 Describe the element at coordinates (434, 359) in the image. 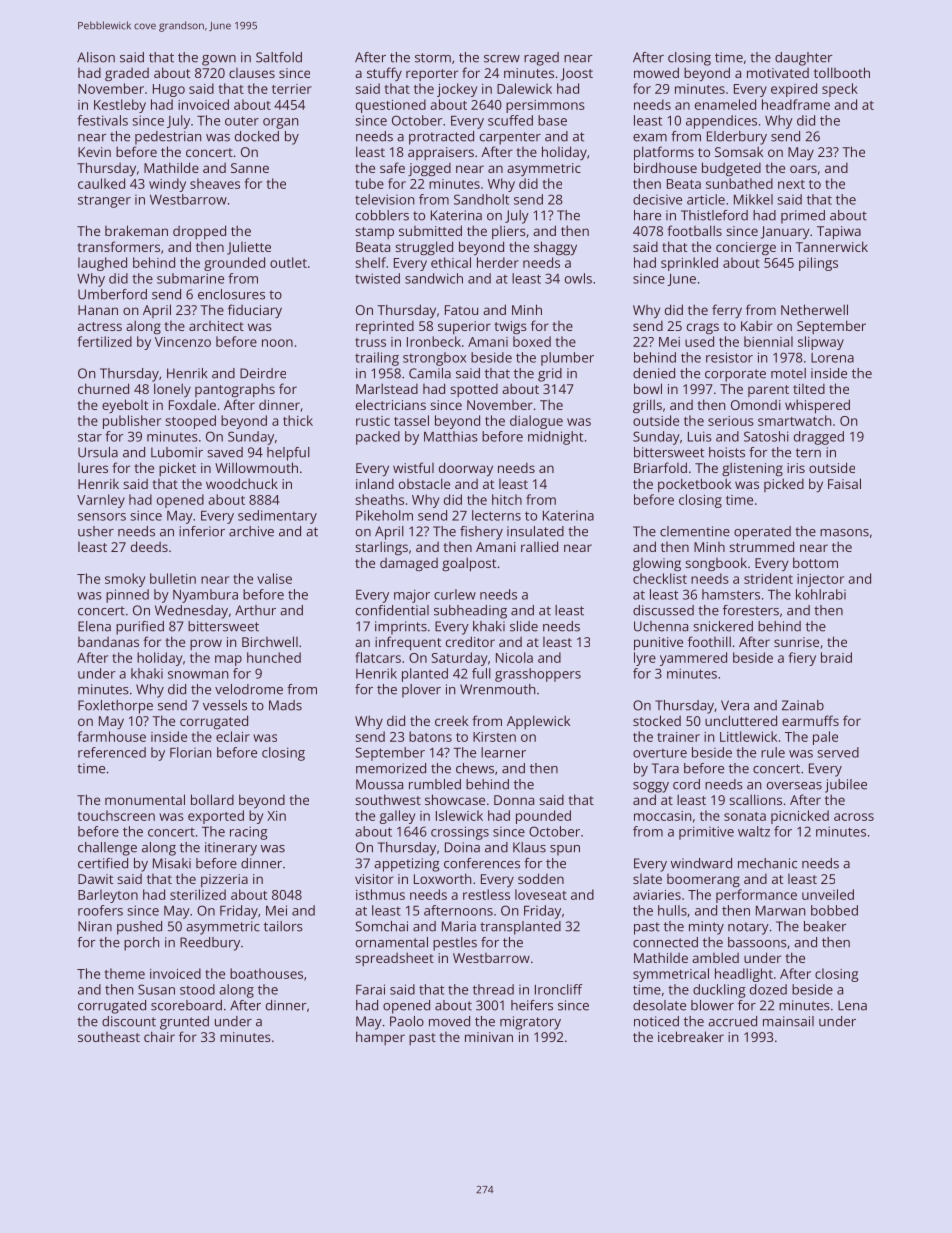

I see `strongbox` at that location.
